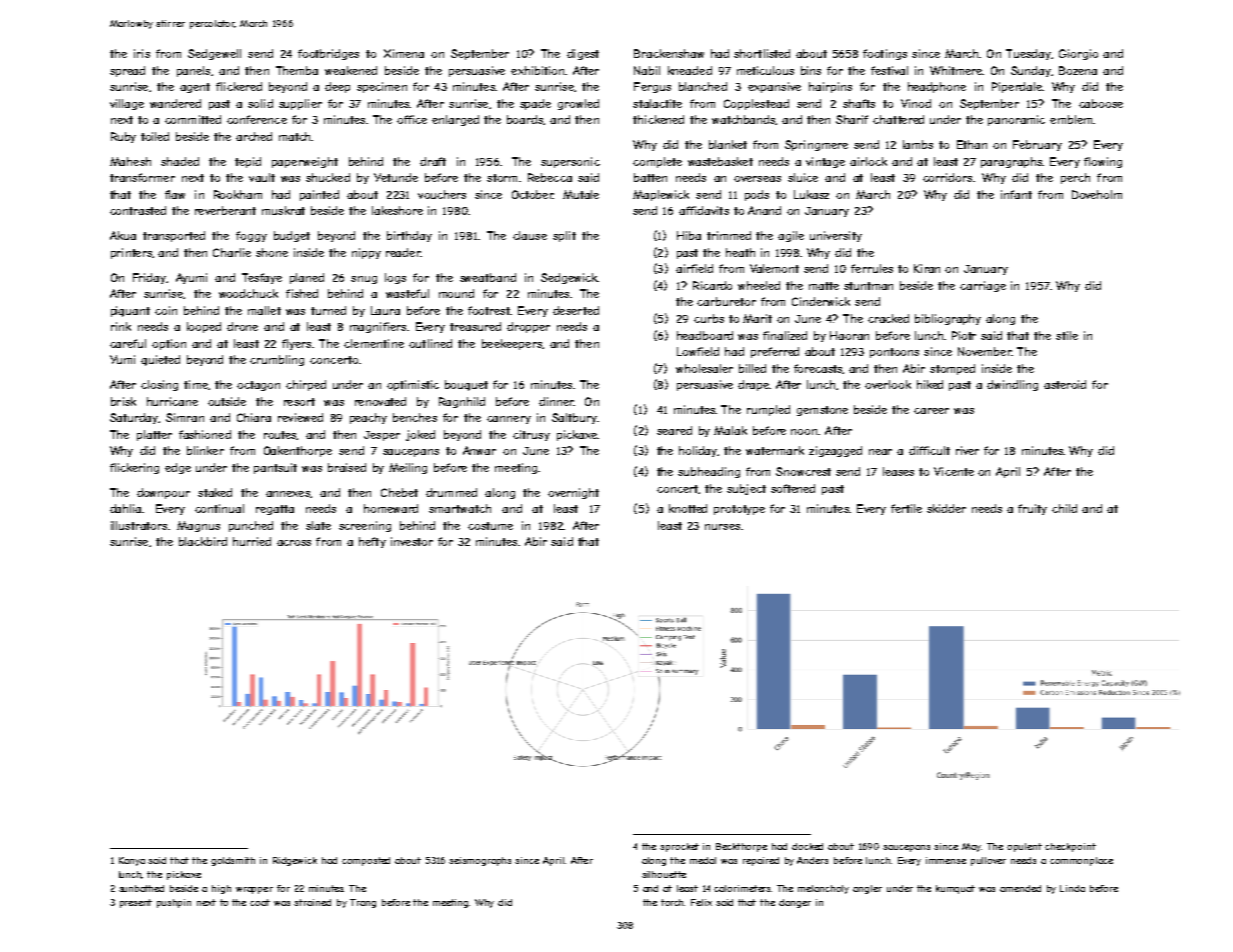 This screenshot has height=952, width=1233. I want to click on Chebet, so click(399, 492).
